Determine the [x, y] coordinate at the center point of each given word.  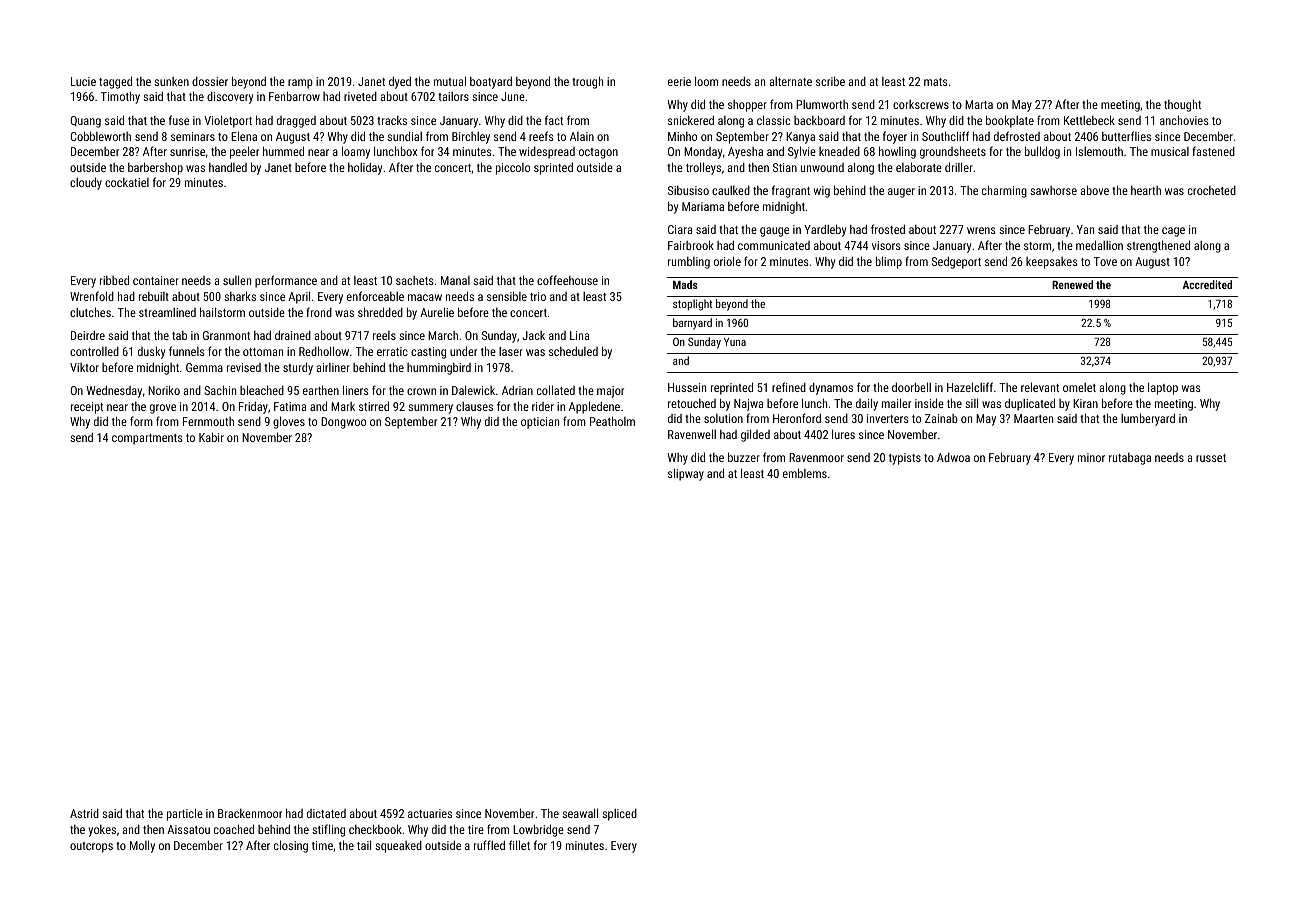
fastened [1213, 151]
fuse [179, 120]
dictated [326, 813]
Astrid [84, 813]
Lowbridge [538, 830]
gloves [289, 422]
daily [867, 404]
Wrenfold [92, 296]
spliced [619, 815]
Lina [579, 335]
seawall [580, 813]
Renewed [1072, 284]
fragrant [791, 191]
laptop [1163, 388]
